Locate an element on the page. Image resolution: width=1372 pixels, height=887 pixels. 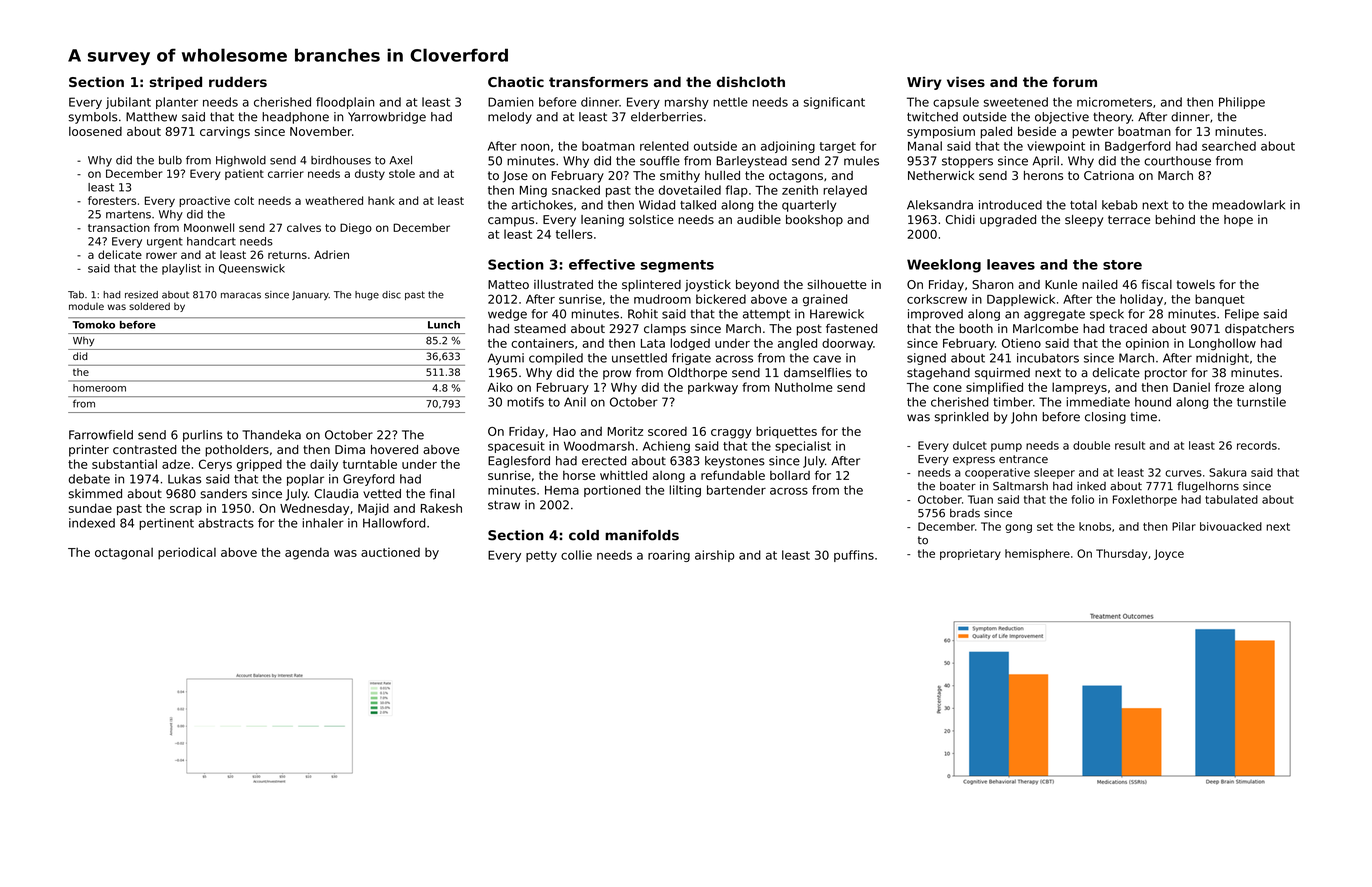
Tuan is located at coordinates (980, 499).
